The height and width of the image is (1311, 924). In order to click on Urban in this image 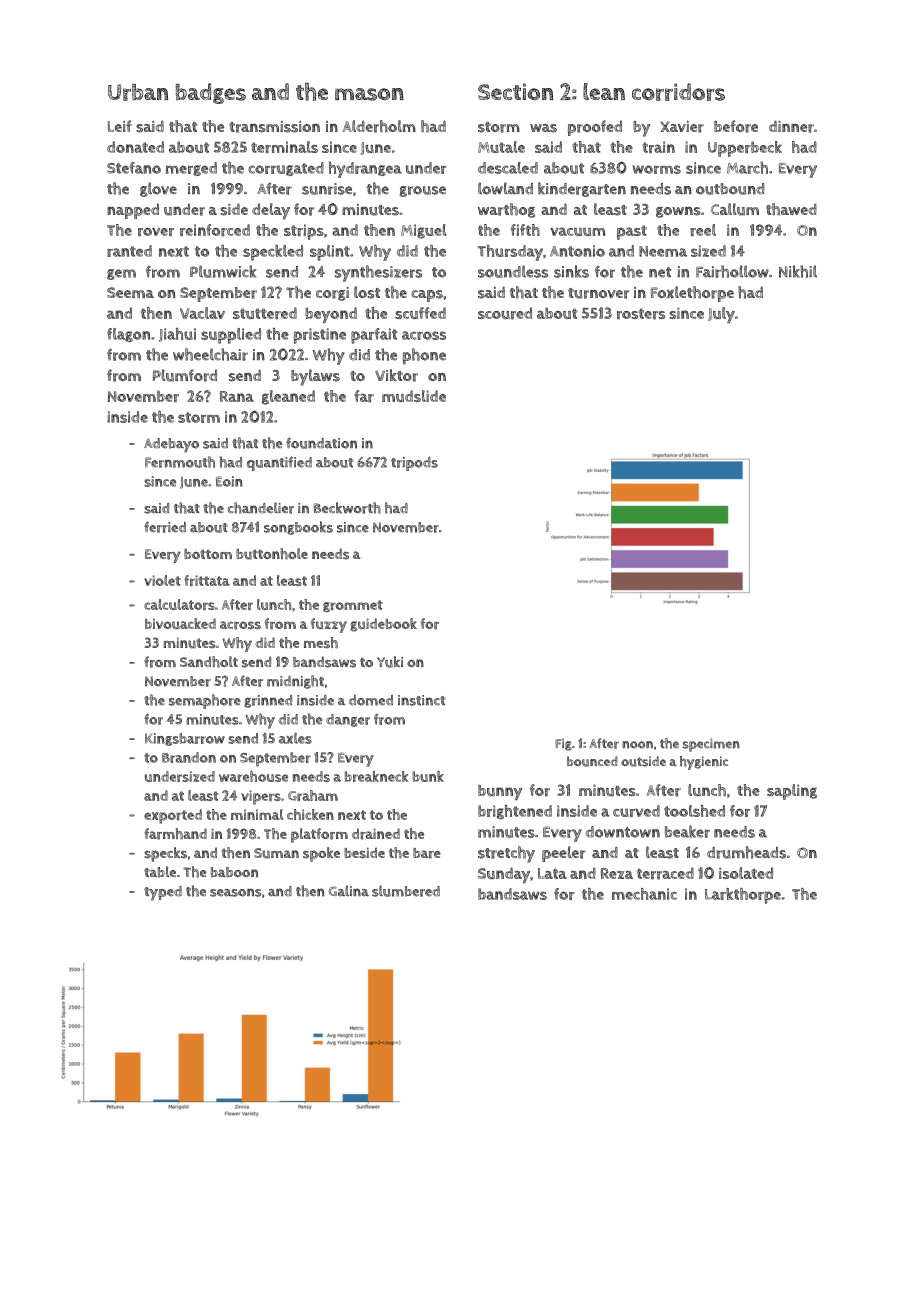, I will do `click(138, 92)`.
